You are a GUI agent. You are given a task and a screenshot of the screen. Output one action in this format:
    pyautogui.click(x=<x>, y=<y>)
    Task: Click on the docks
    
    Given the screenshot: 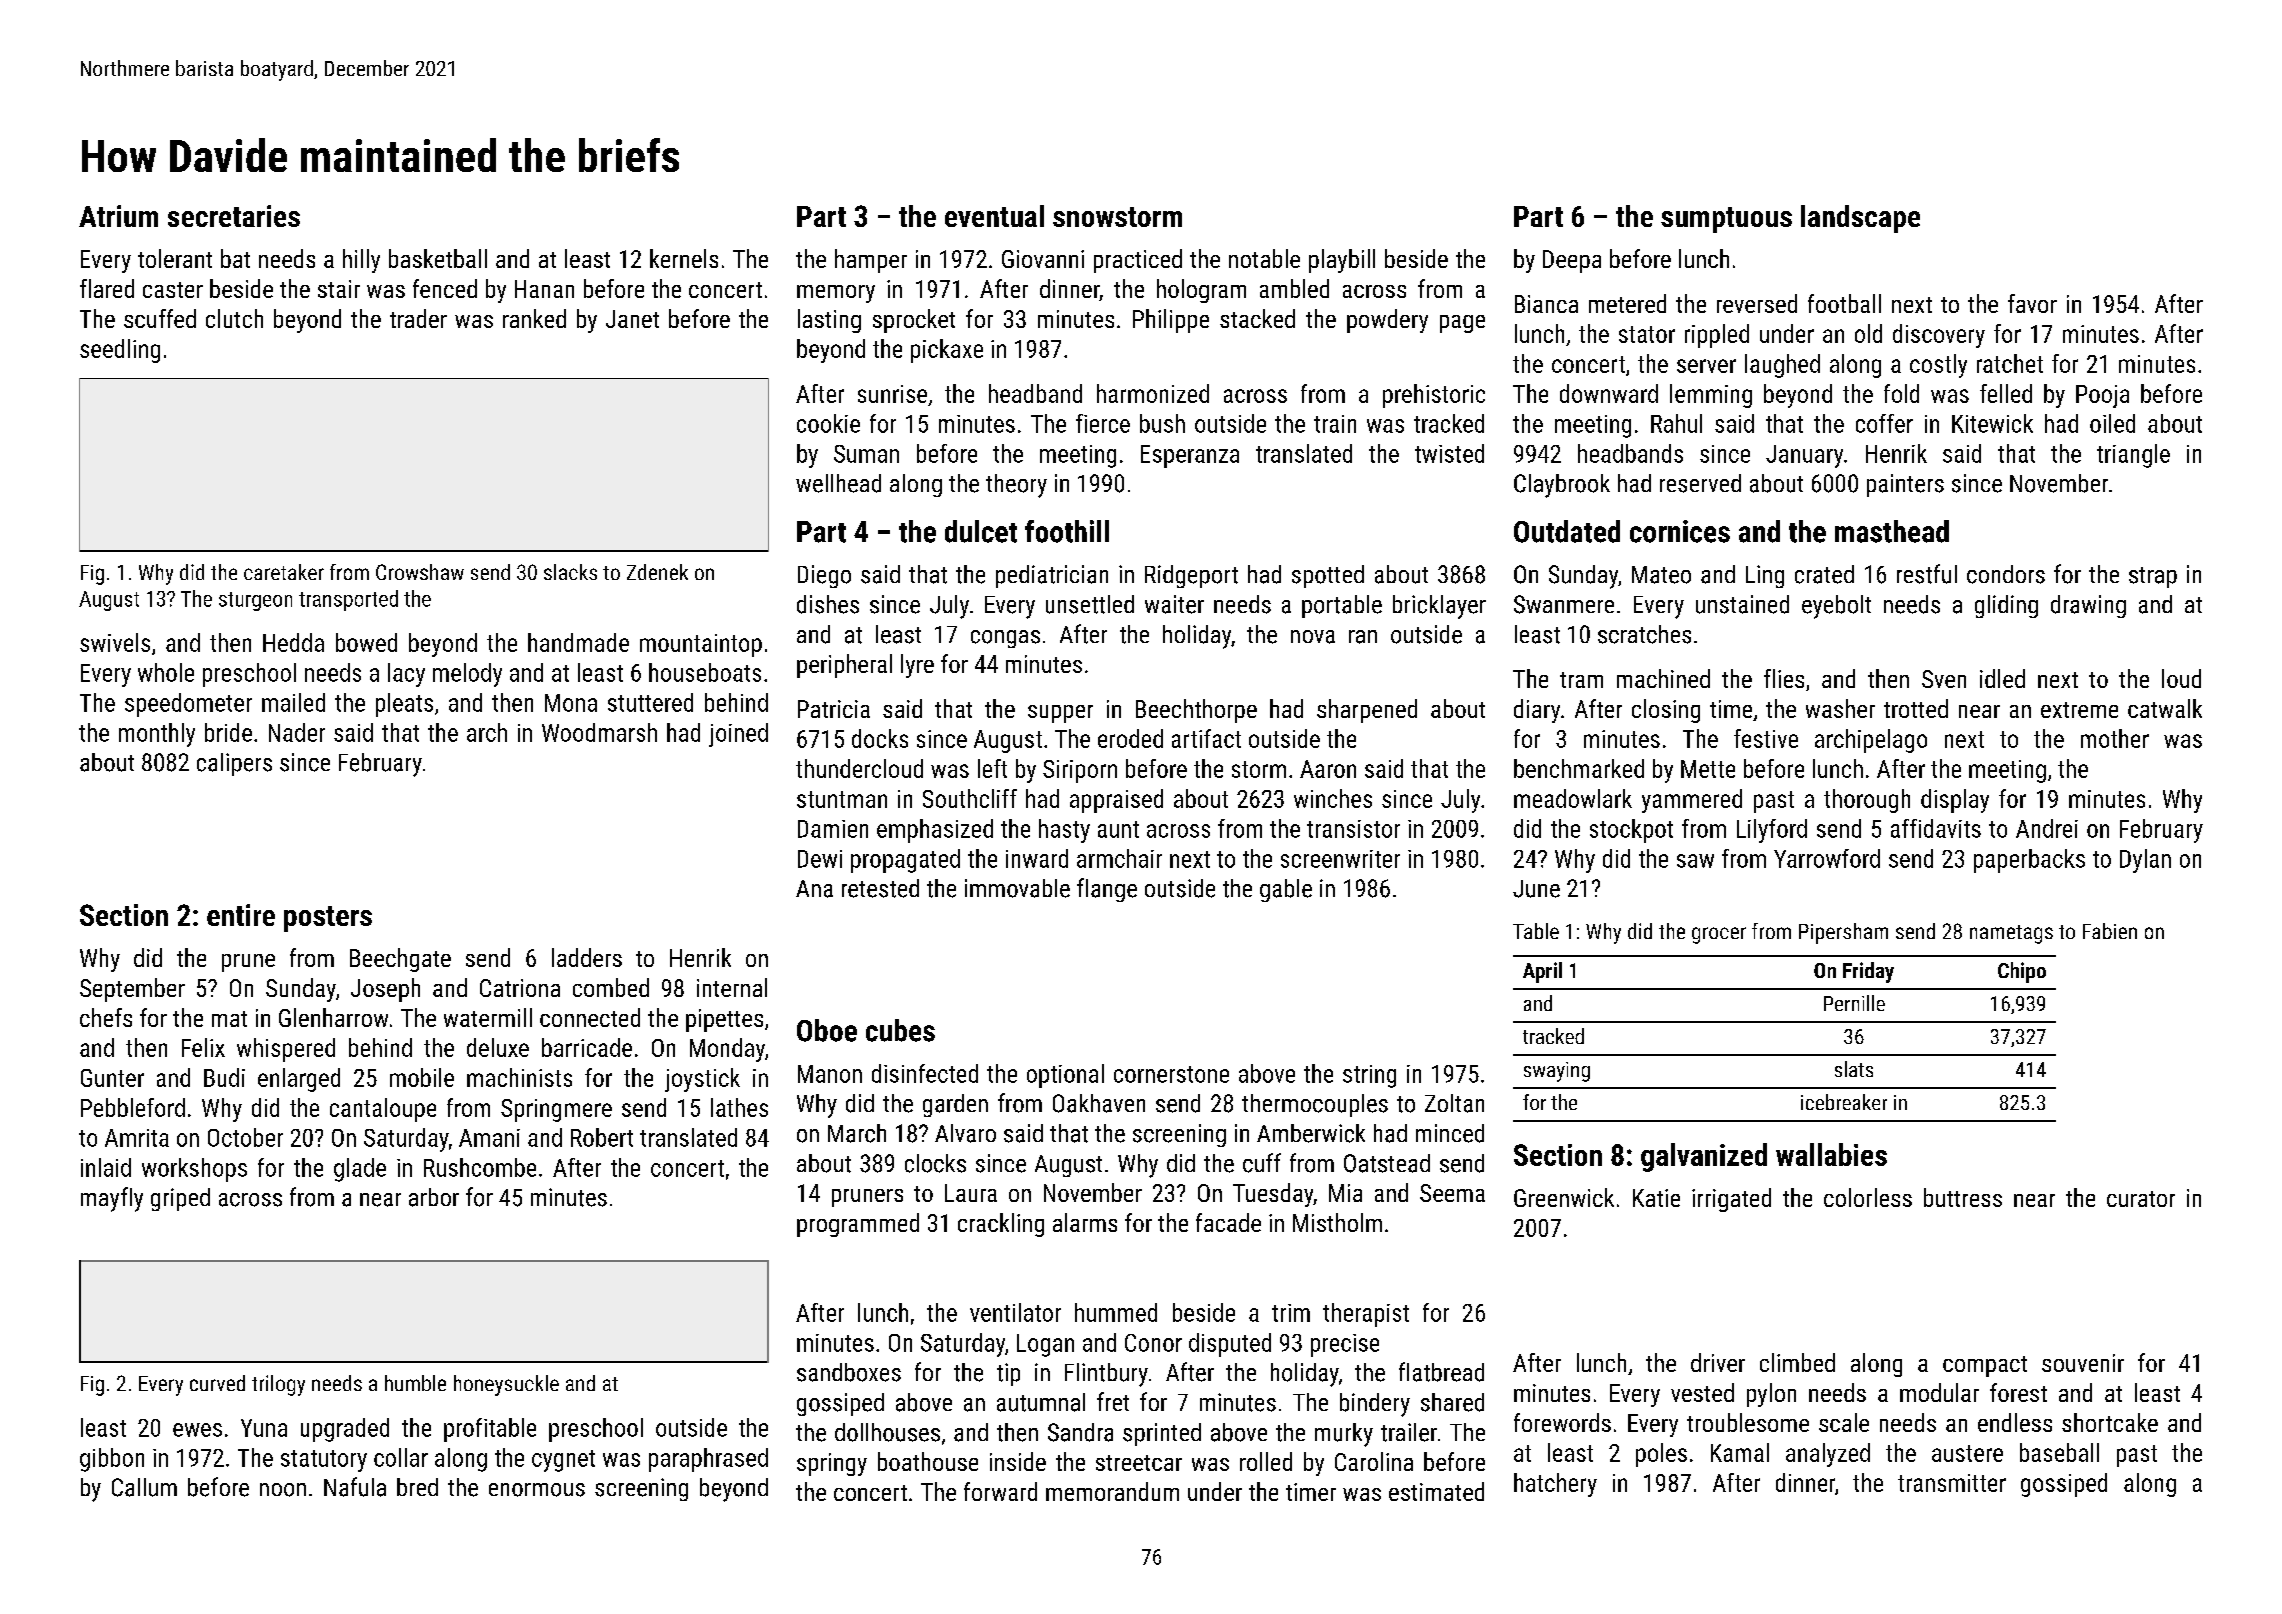 What is the action you would take?
    pyautogui.click(x=880, y=738)
